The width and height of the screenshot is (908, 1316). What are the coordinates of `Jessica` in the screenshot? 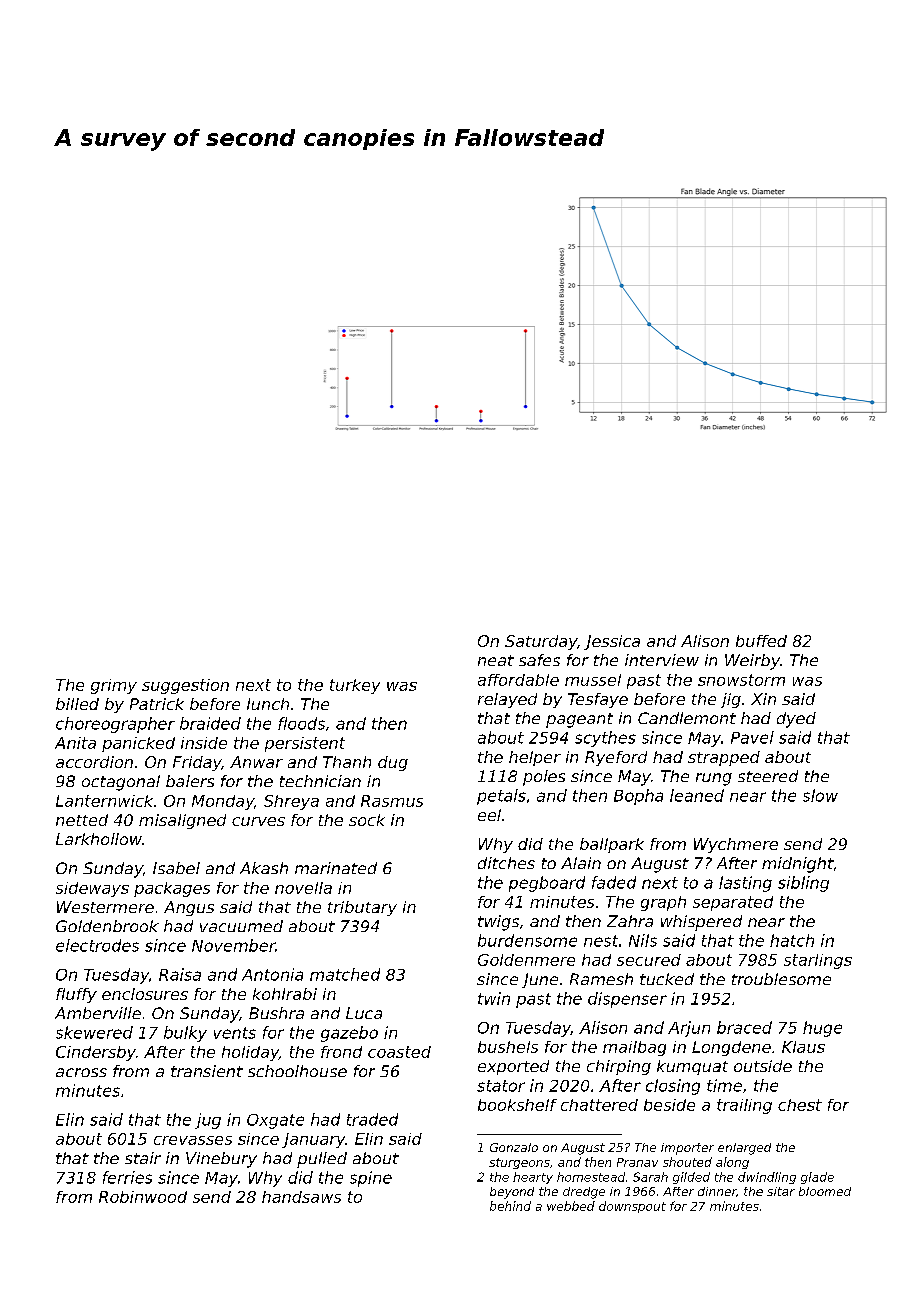 It's located at (612, 642).
